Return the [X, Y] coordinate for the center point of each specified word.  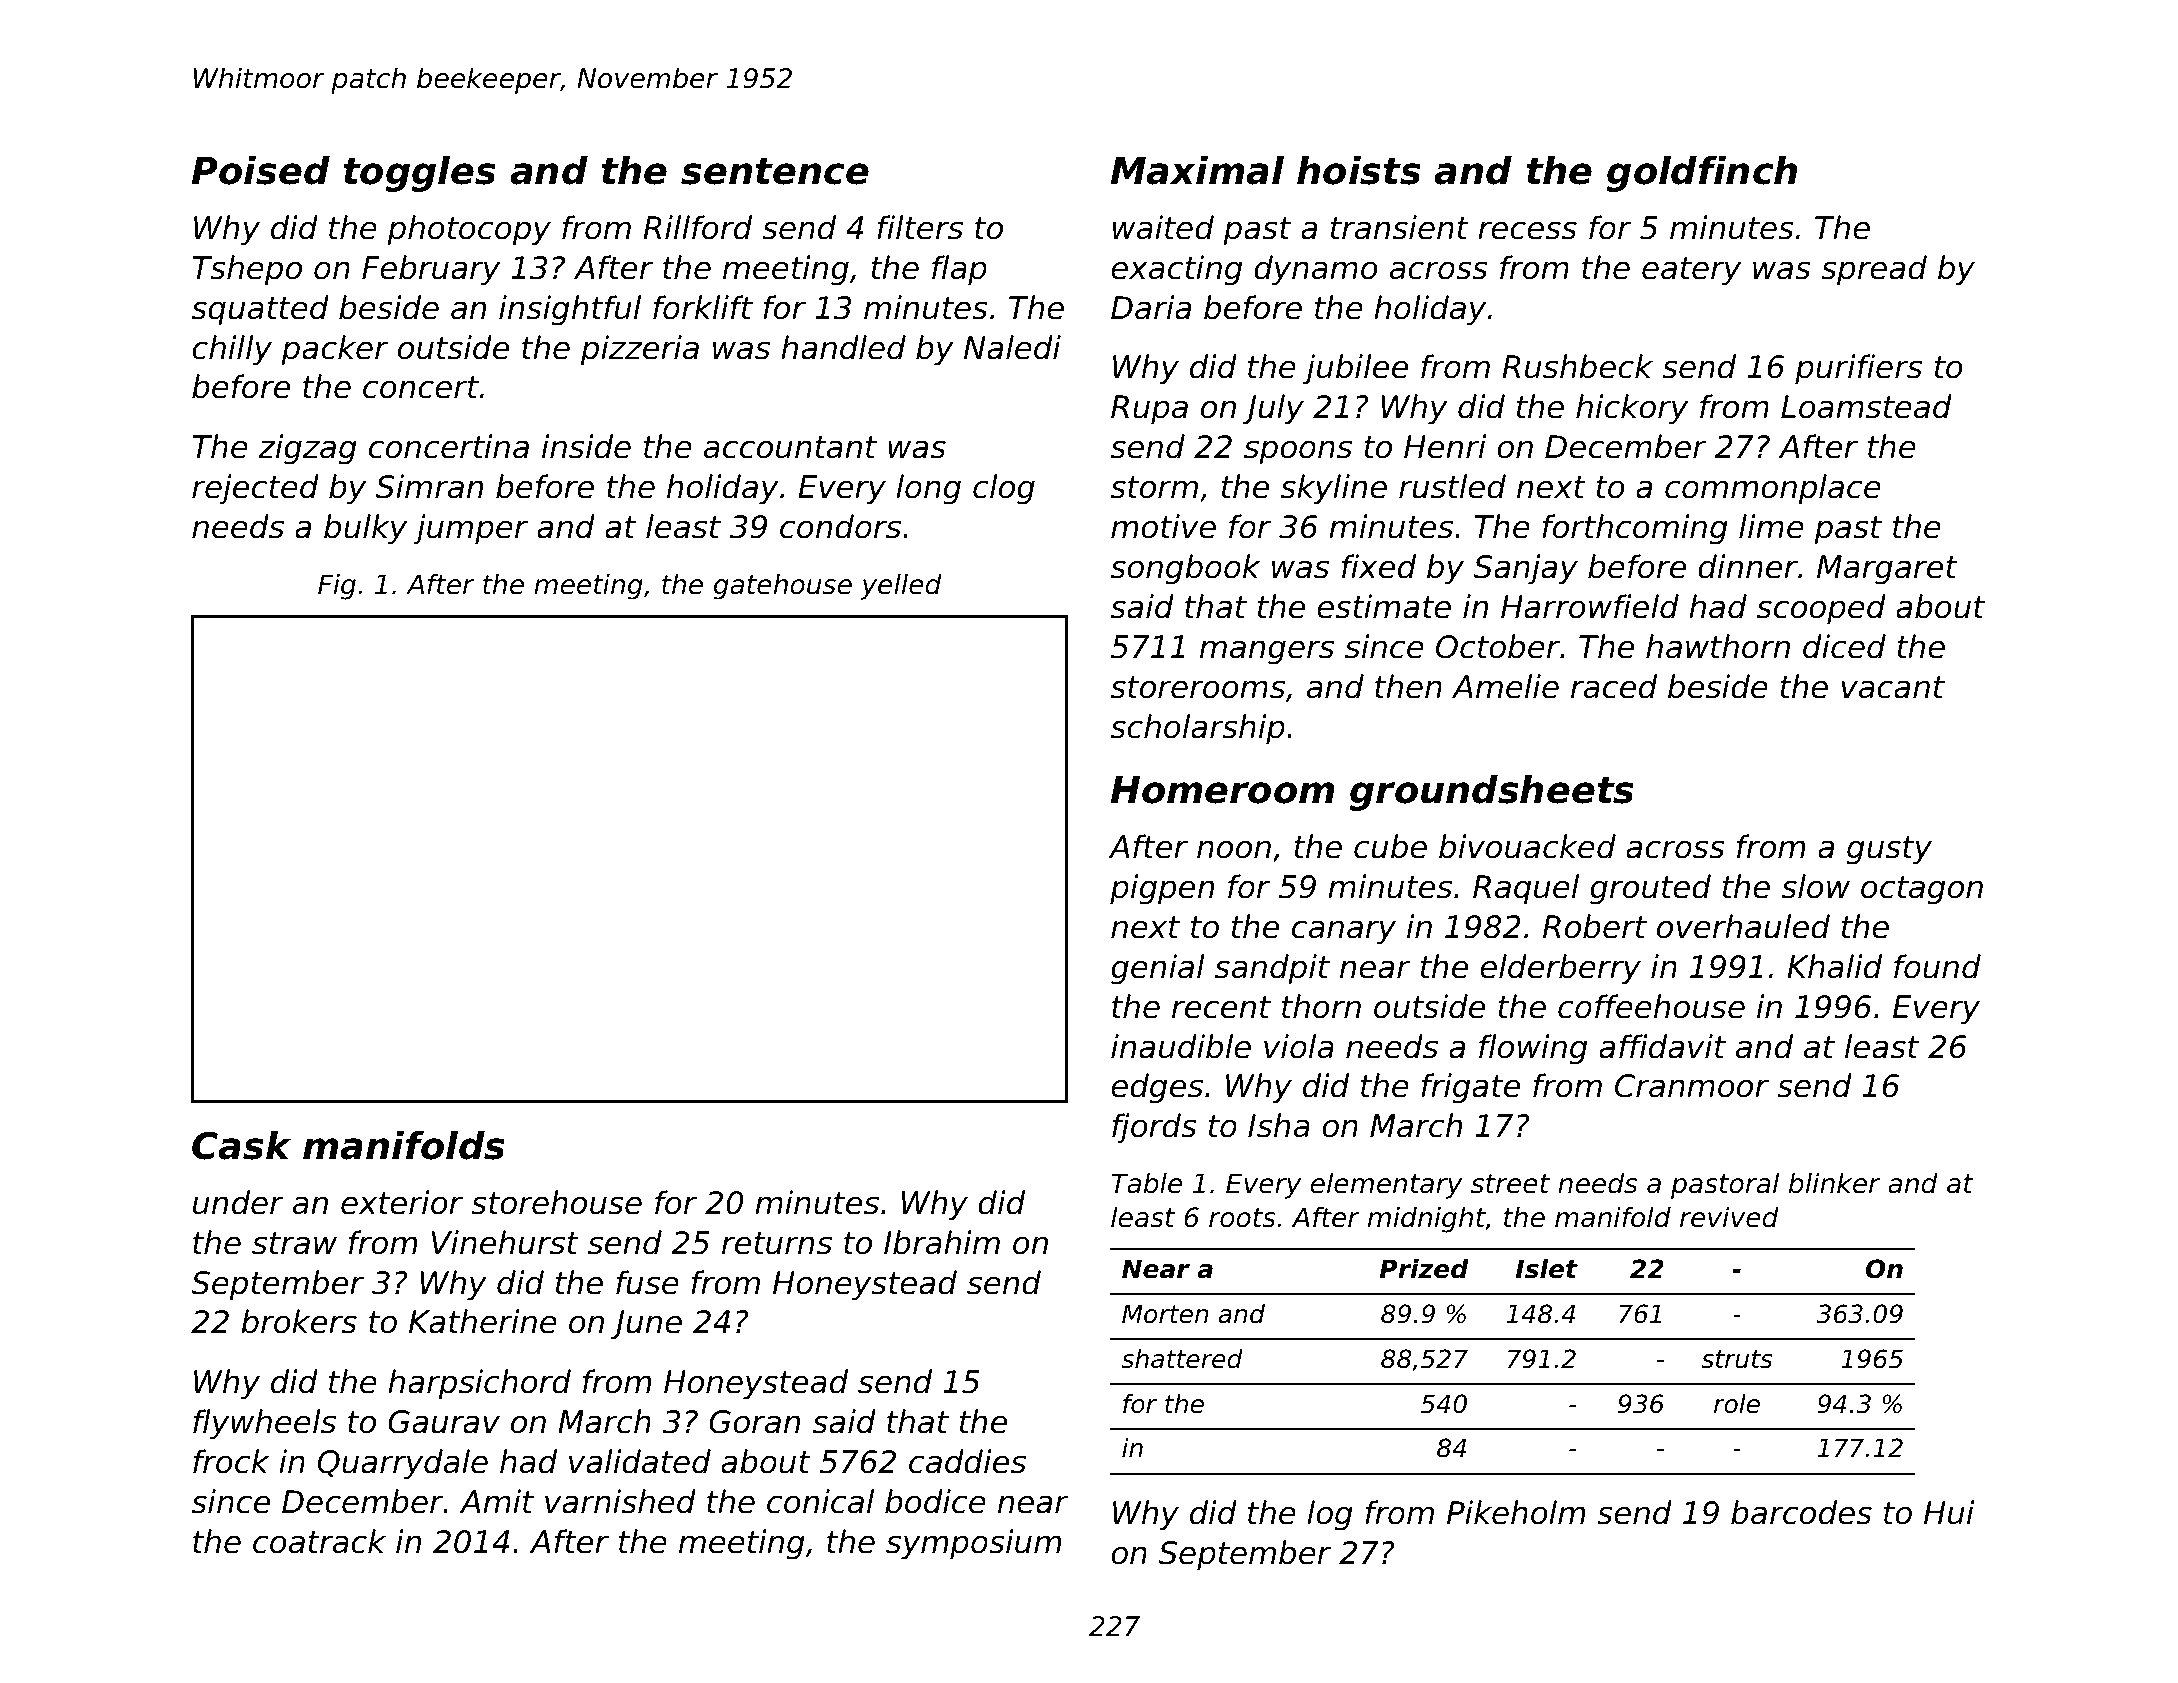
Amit [497, 1501]
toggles [420, 174]
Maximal [1197, 170]
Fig [337, 587]
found [1937, 966]
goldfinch [1702, 174]
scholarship [1198, 729]
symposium [973, 1544]
